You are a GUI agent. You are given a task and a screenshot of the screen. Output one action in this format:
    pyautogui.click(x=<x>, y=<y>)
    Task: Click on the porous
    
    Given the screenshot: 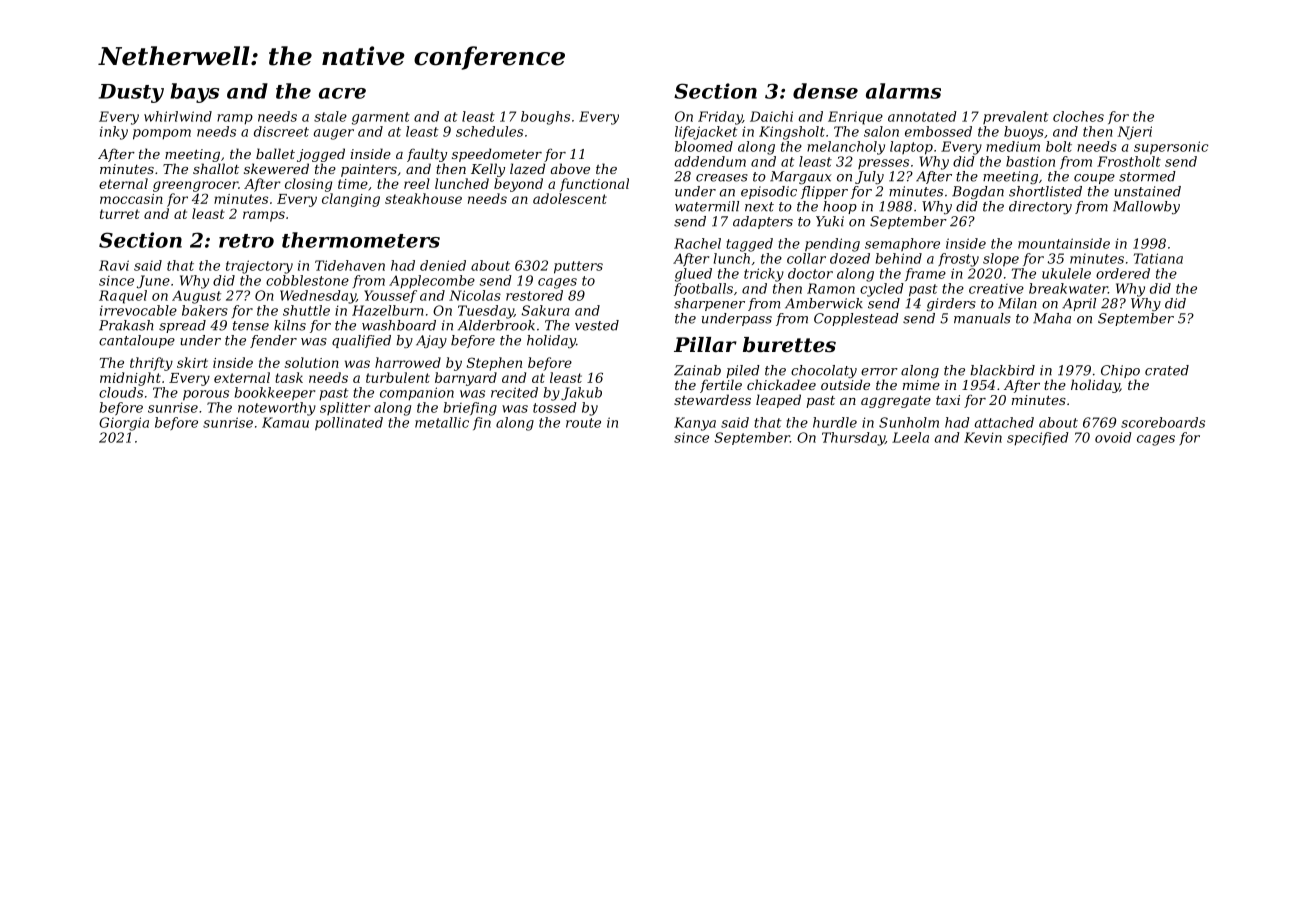 What is the action you would take?
    pyautogui.click(x=206, y=395)
